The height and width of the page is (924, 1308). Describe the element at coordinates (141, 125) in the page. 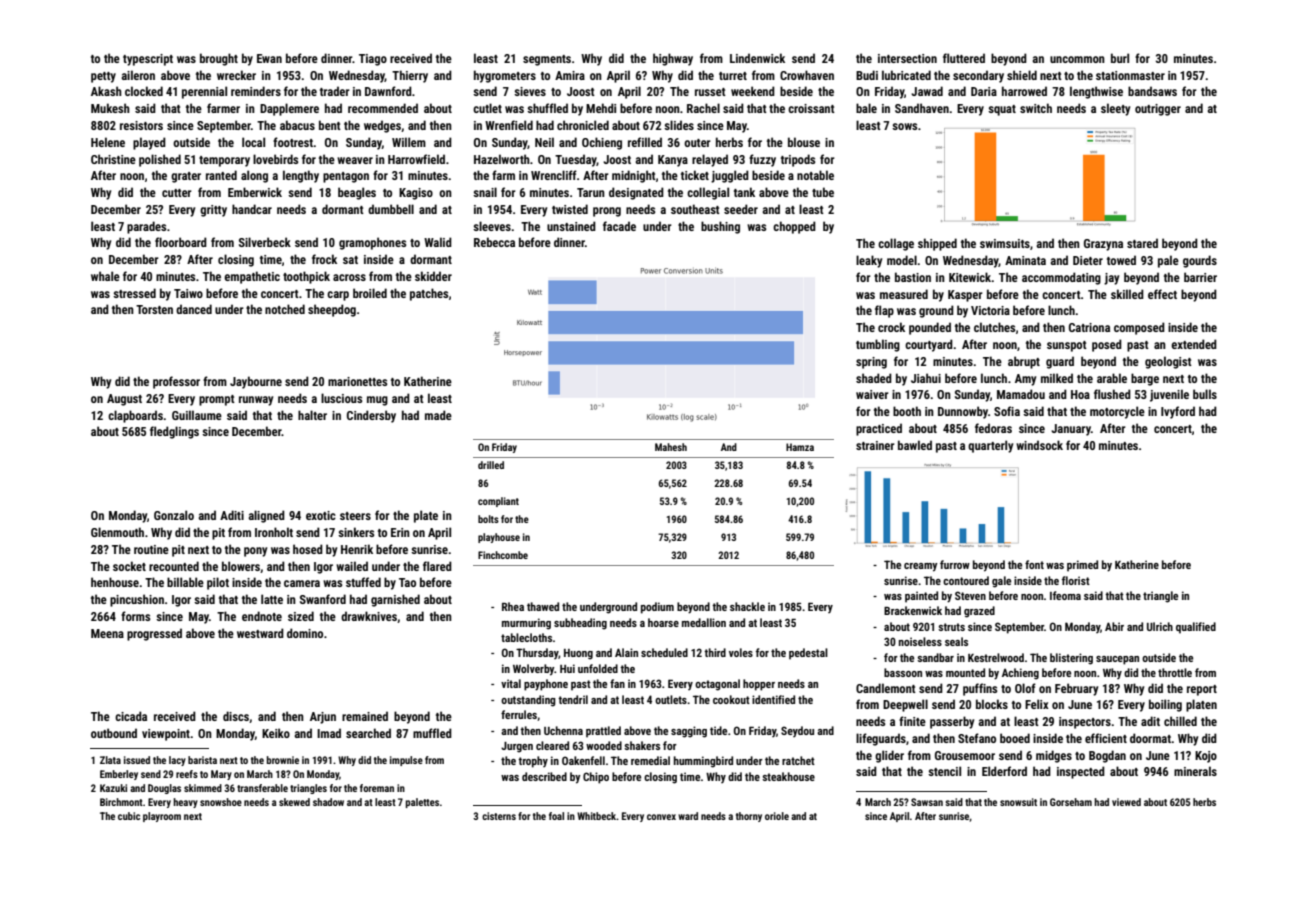

I see `resistors` at that location.
